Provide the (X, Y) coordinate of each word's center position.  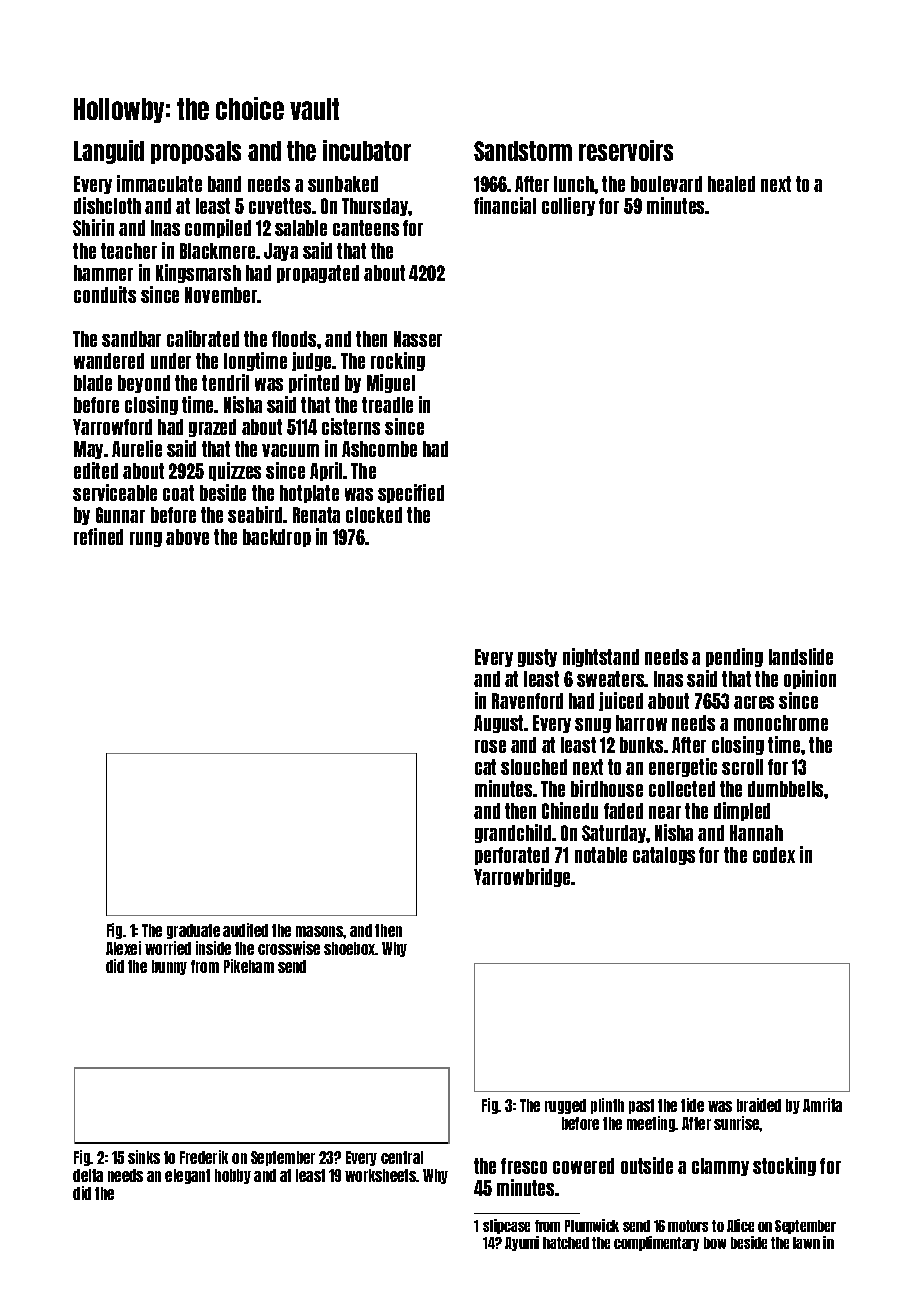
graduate (193, 931)
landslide (801, 656)
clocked (374, 515)
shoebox (350, 948)
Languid (109, 152)
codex (774, 855)
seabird (256, 514)
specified (411, 493)
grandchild (513, 833)
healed (731, 184)
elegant (187, 1176)
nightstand (601, 657)
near (665, 812)
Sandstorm (523, 151)
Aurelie (137, 448)
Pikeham (249, 966)
